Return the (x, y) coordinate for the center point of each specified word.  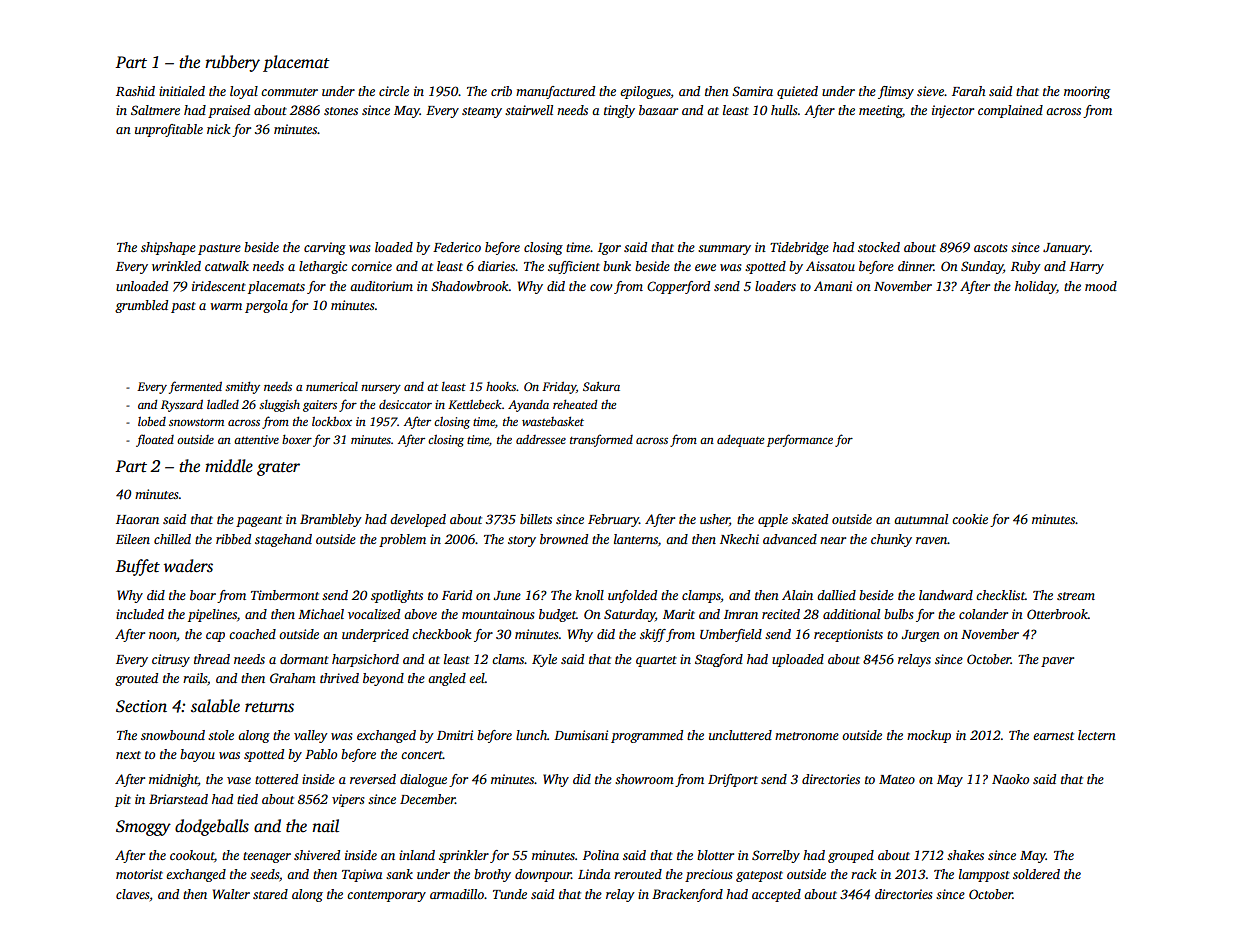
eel (477, 678)
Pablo (321, 754)
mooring (1087, 92)
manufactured (555, 92)
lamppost (984, 875)
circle (394, 91)
